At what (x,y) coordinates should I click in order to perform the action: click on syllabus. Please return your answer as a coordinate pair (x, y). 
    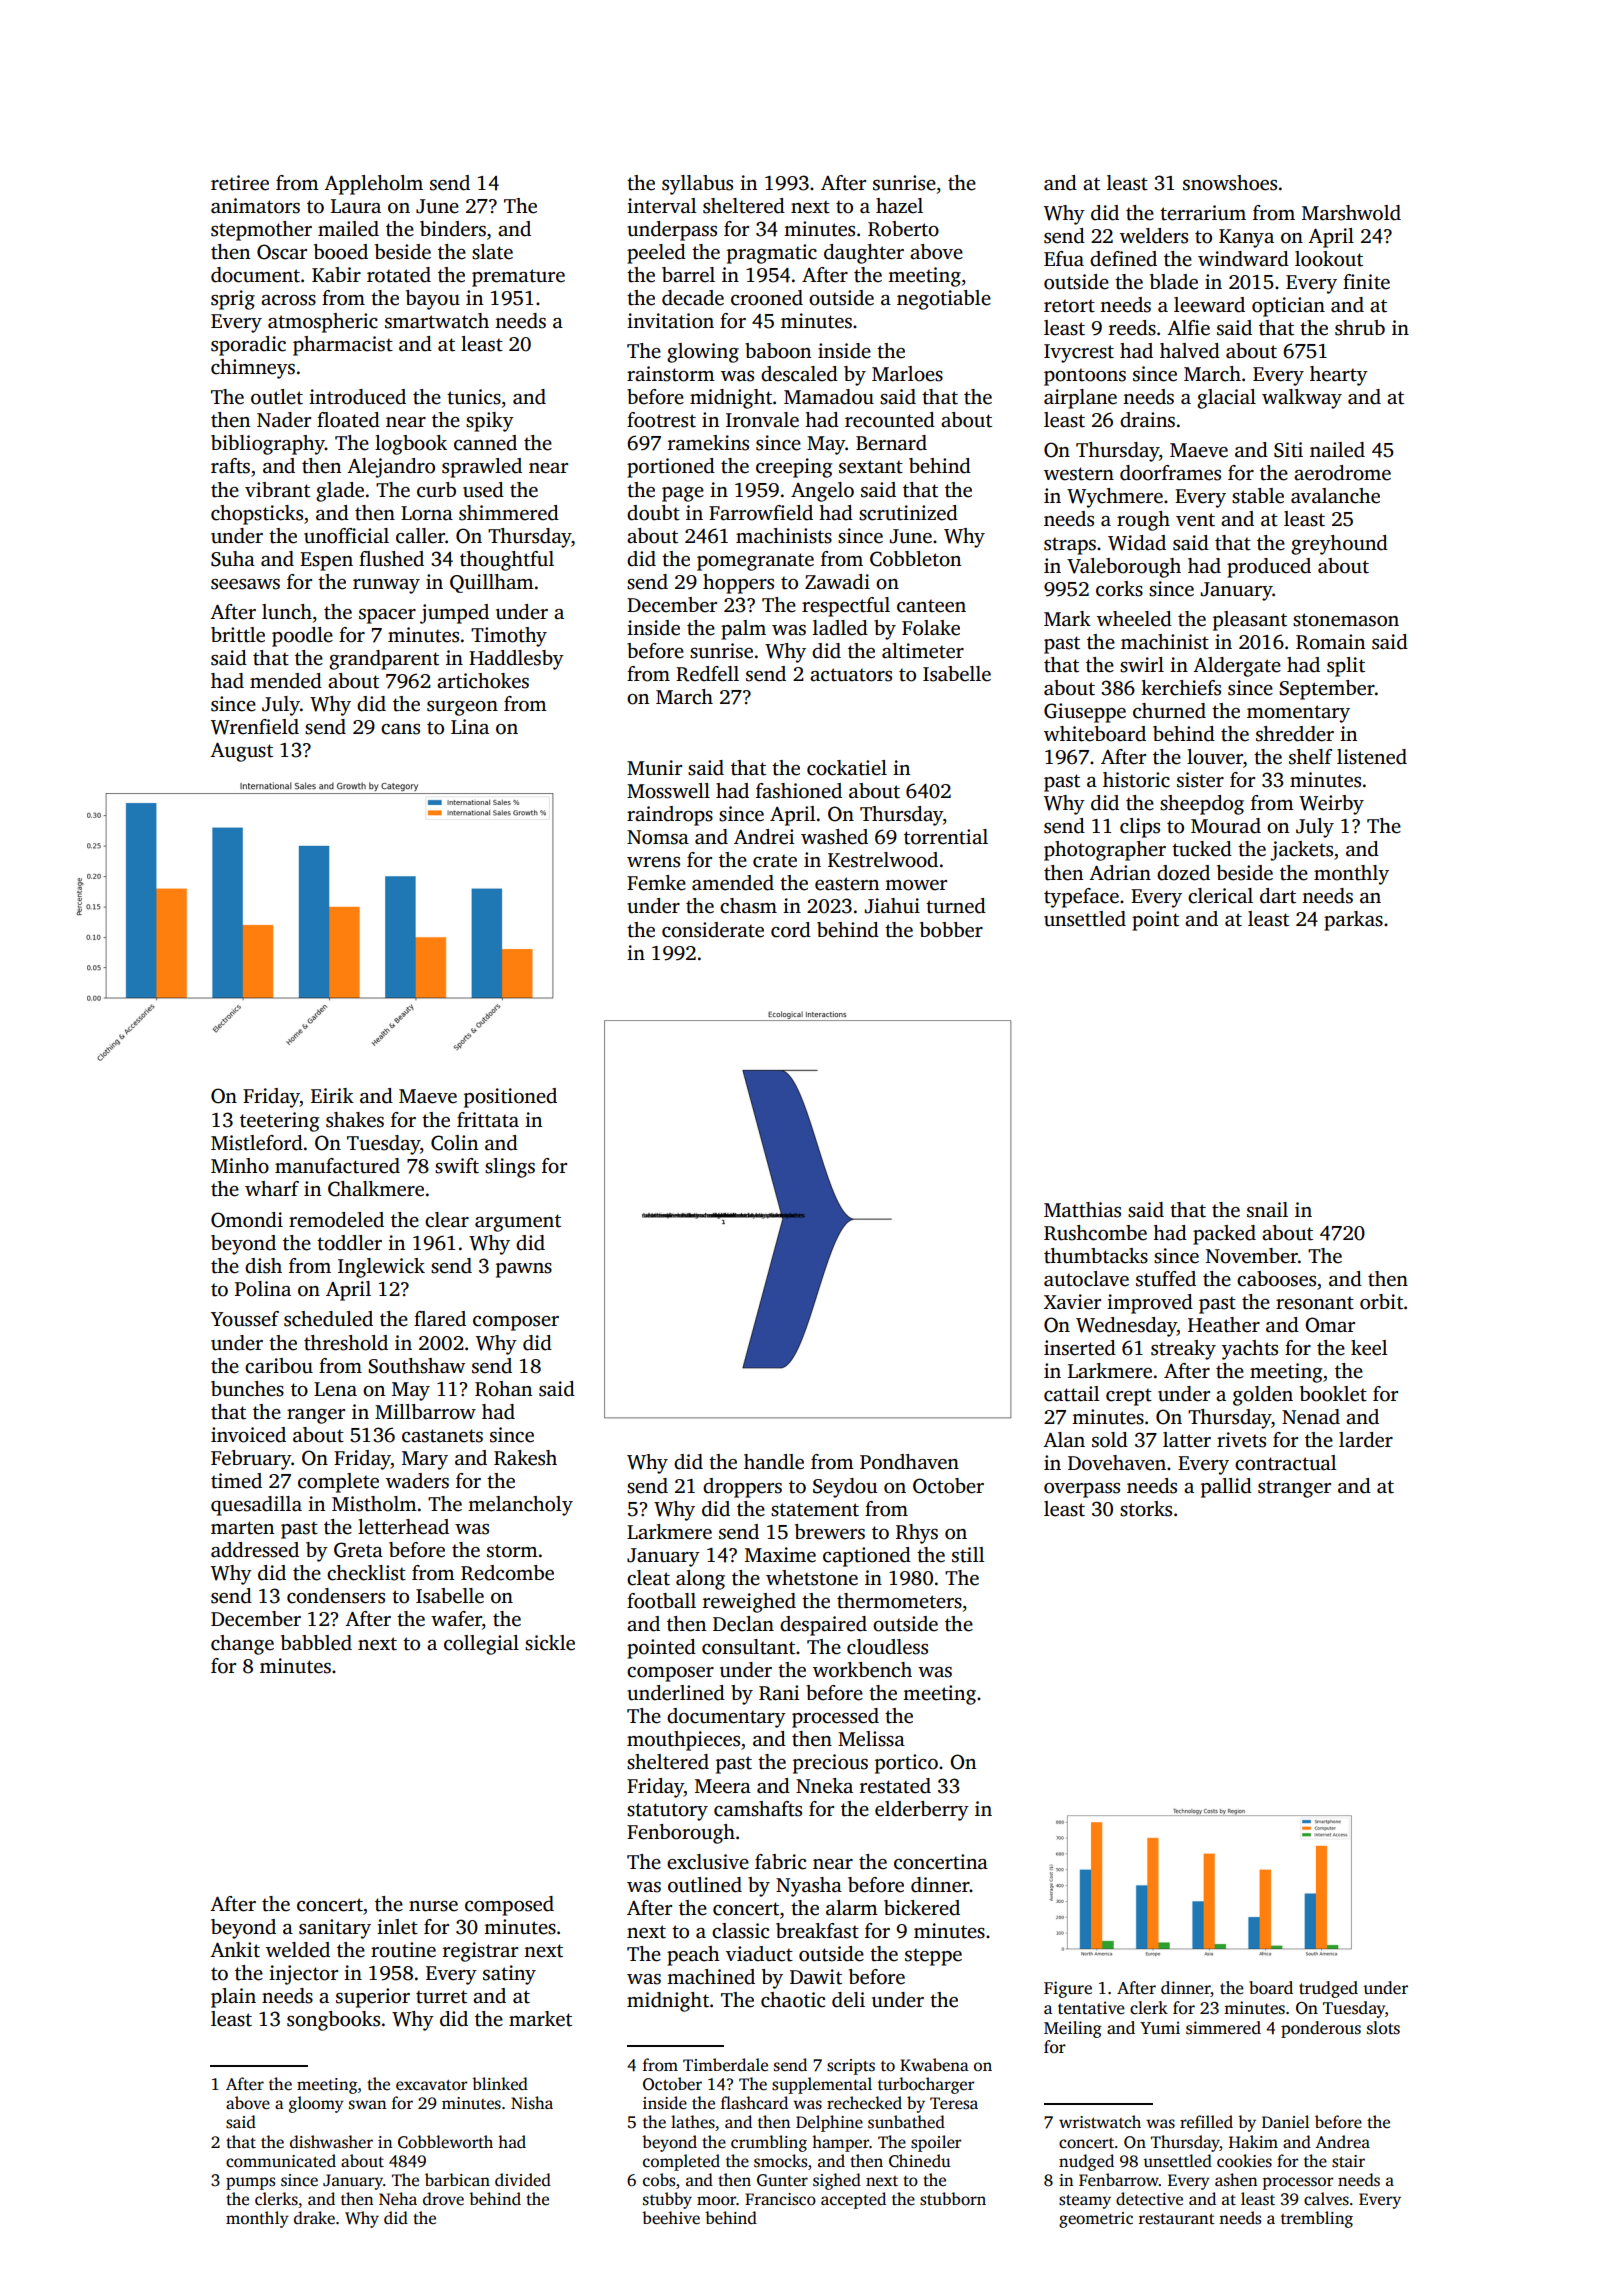
    Looking at the image, I should click on (697, 185).
